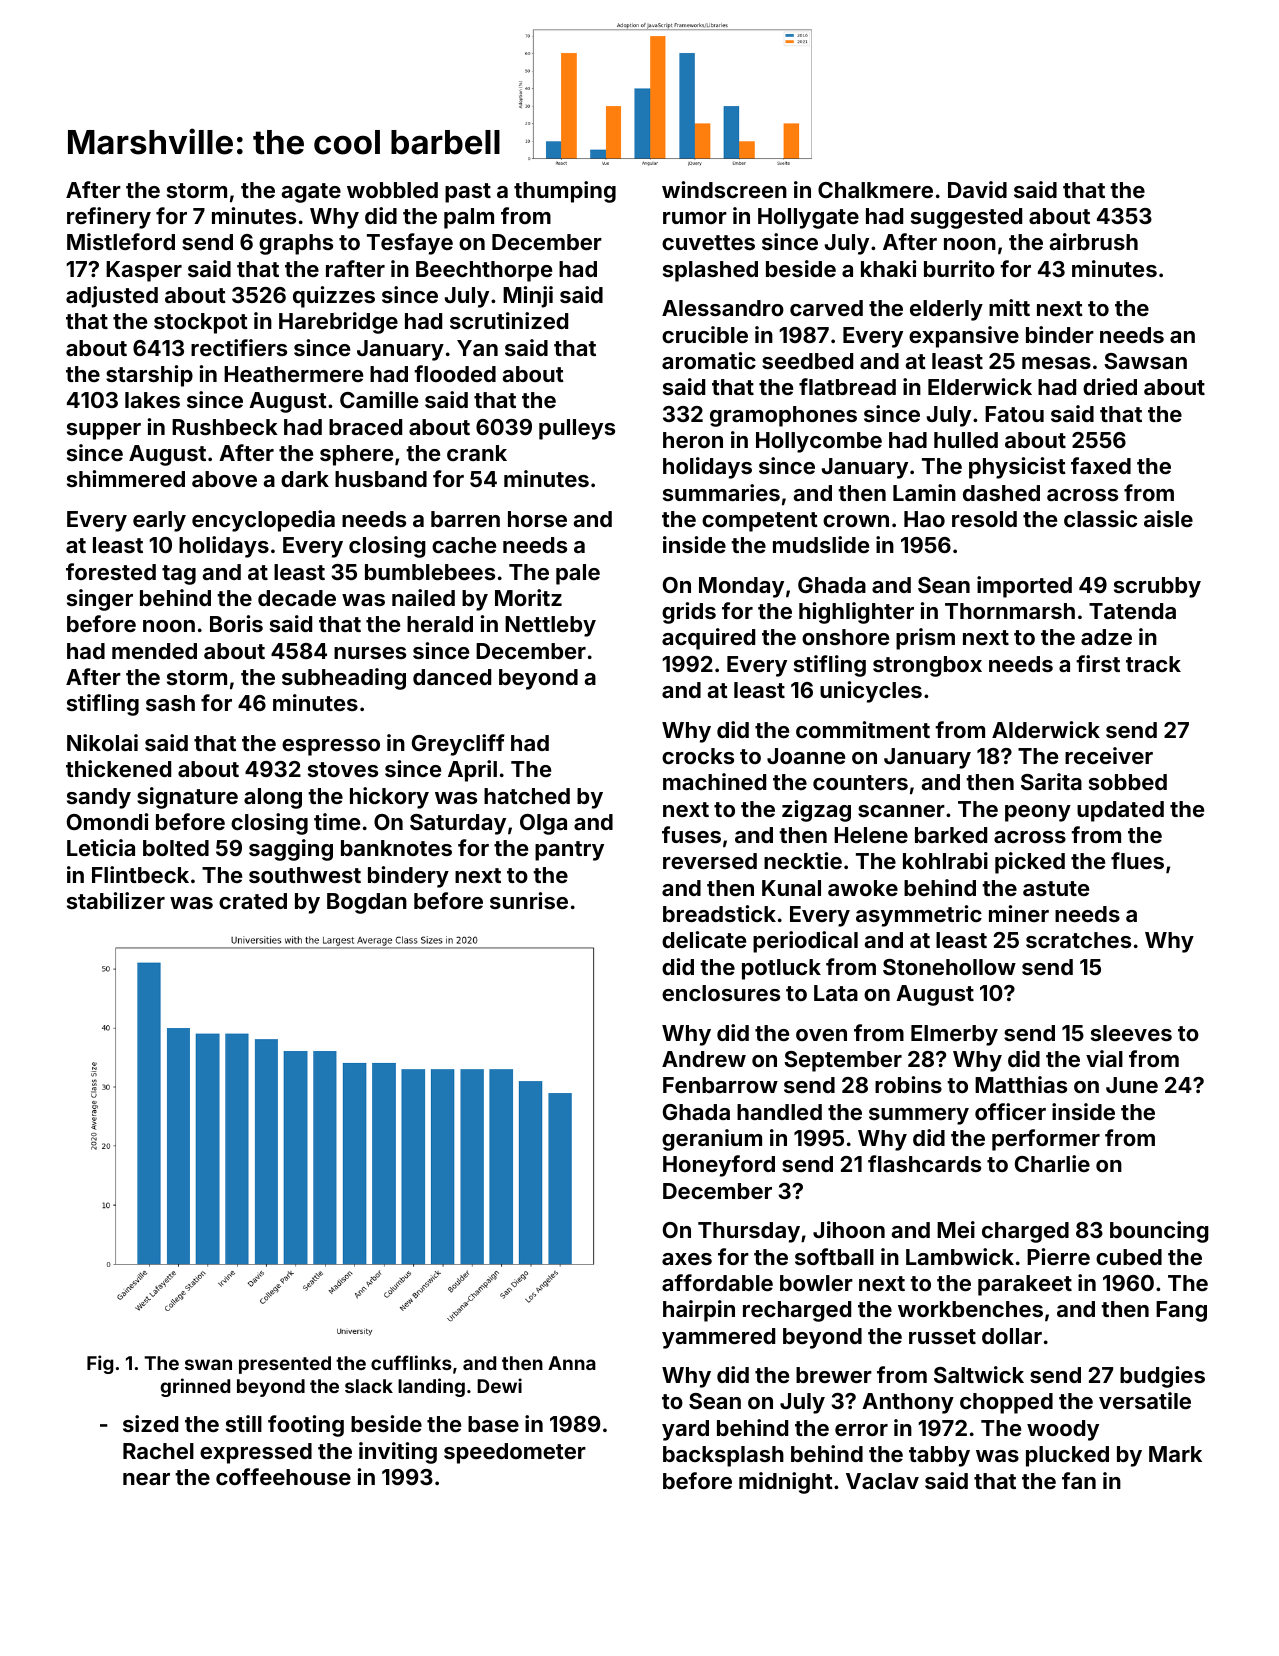 Image resolution: width=1279 pixels, height=1656 pixels. What do you see at coordinates (572, 1363) in the image?
I see `Anna` at bounding box center [572, 1363].
